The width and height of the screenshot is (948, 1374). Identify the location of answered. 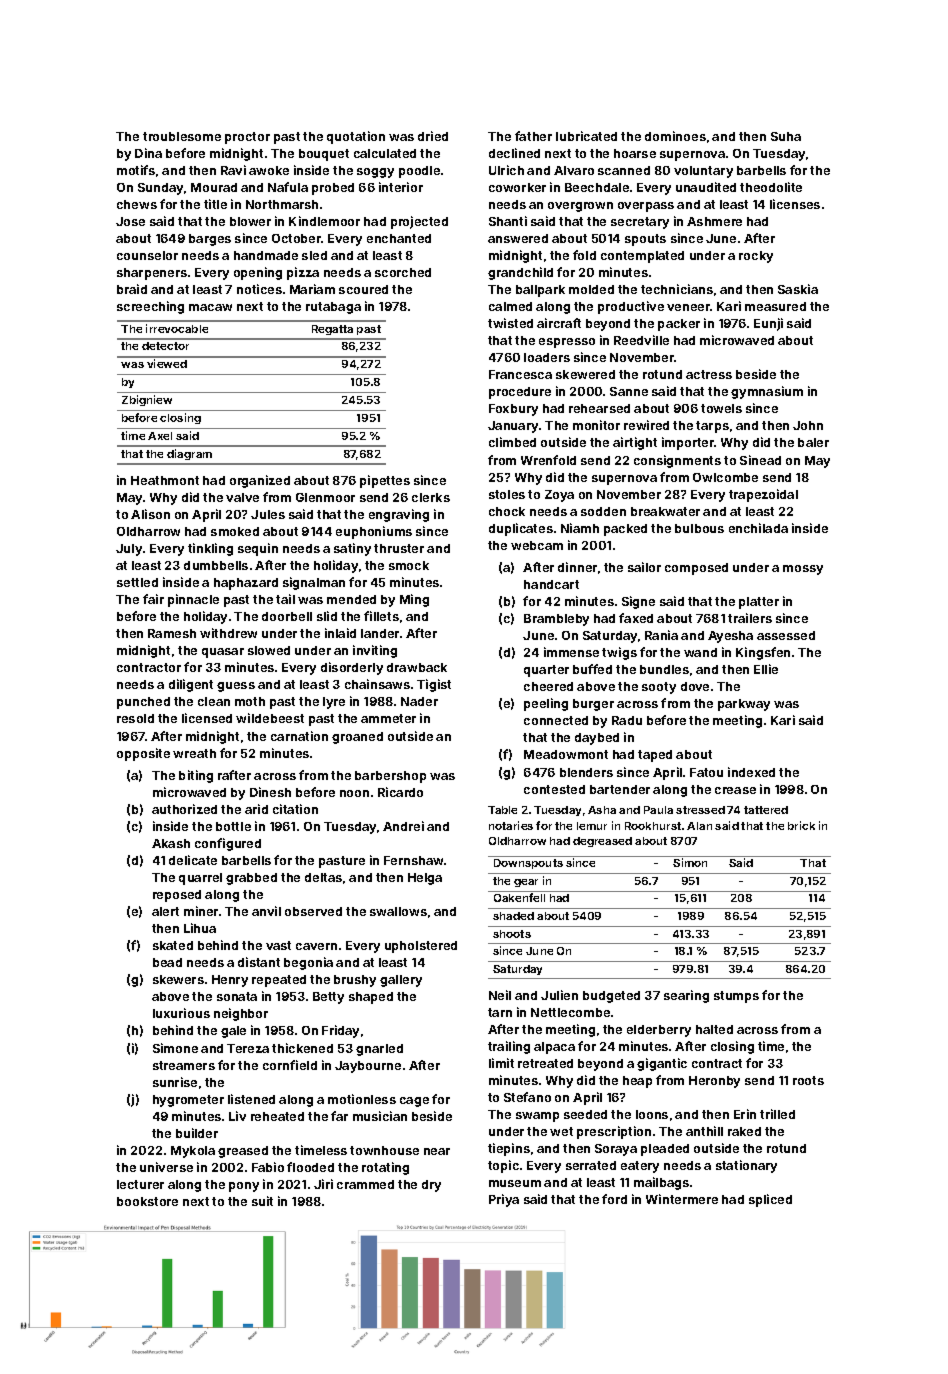
(518, 238).
